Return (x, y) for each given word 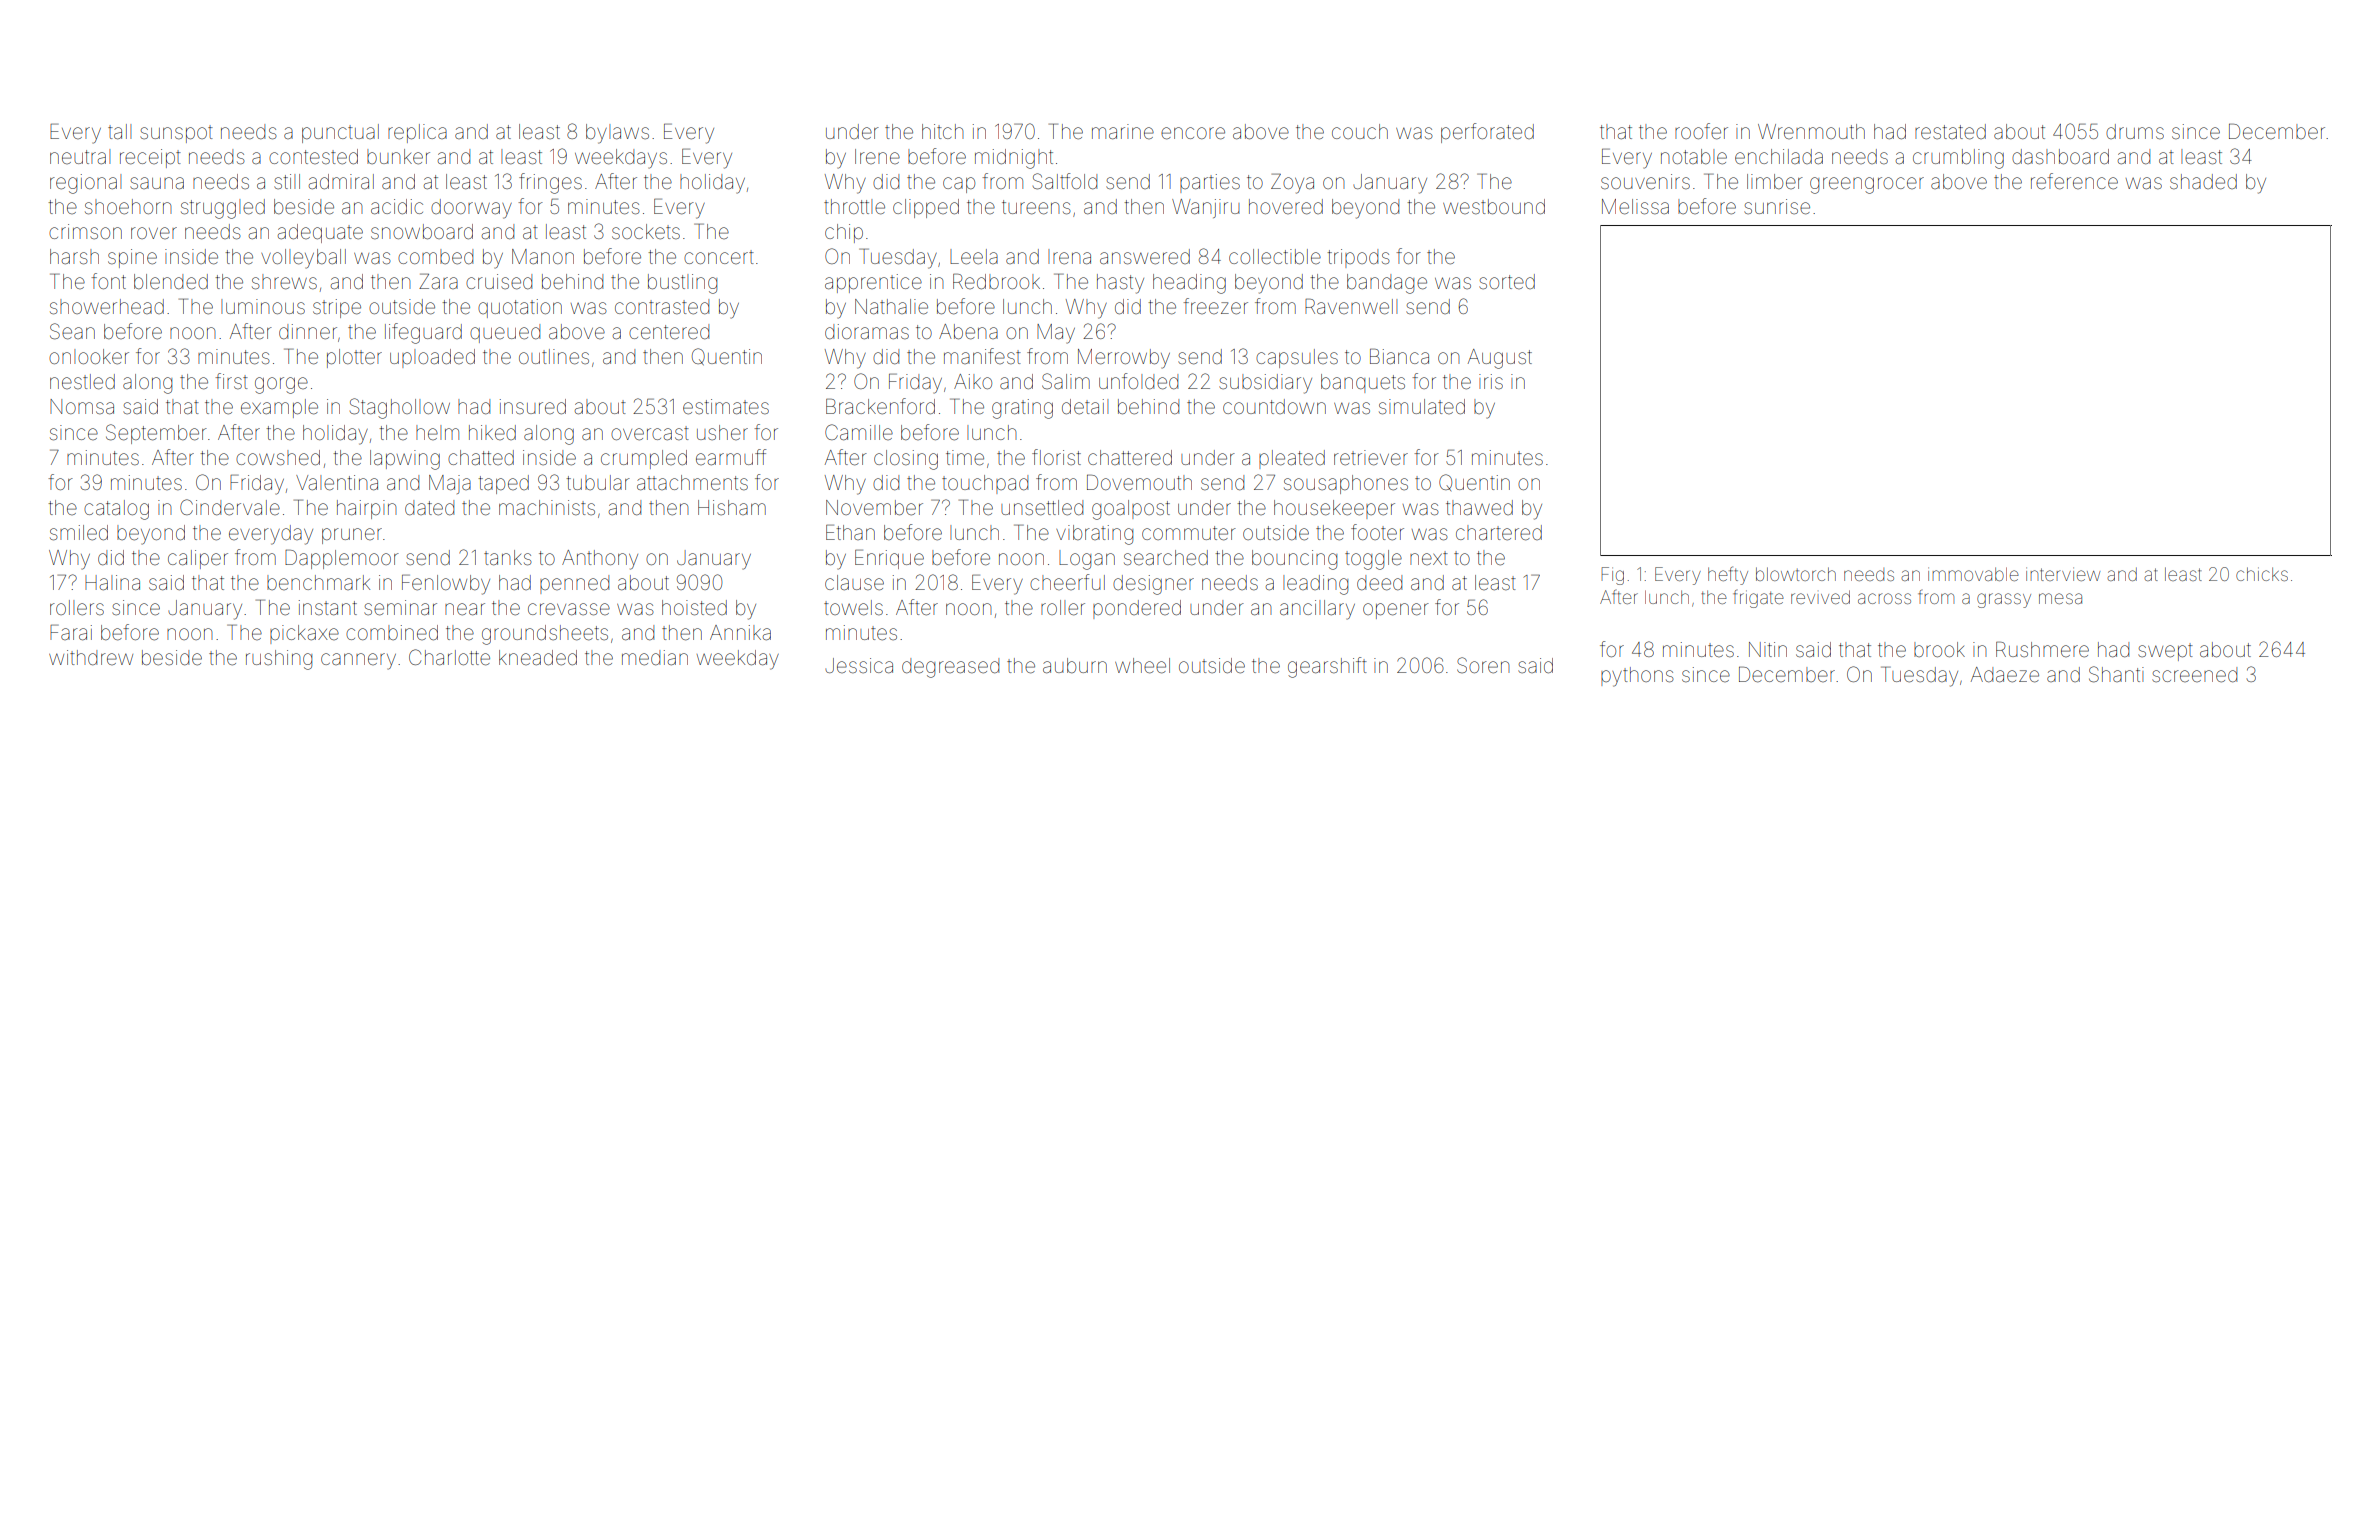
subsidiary (1265, 384)
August (1500, 359)
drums (2135, 131)
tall (119, 131)
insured (533, 406)
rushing (279, 660)
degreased (950, 668)
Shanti (2116, 674)
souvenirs (1645, 182)
